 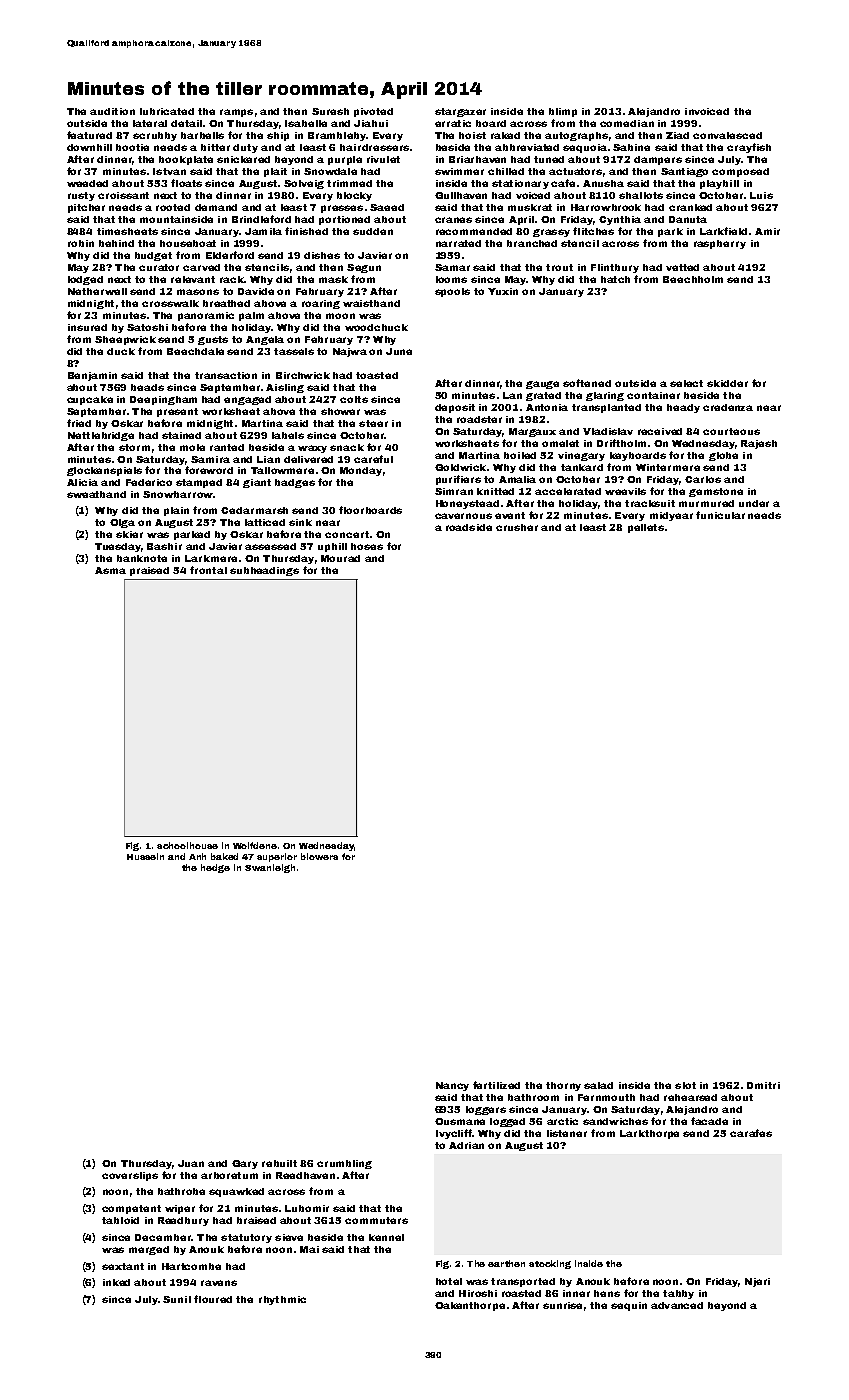 What do you see at coordinates (177, 1299) in the page?
I see `Sunil` at bounding box center [177, 1299].
